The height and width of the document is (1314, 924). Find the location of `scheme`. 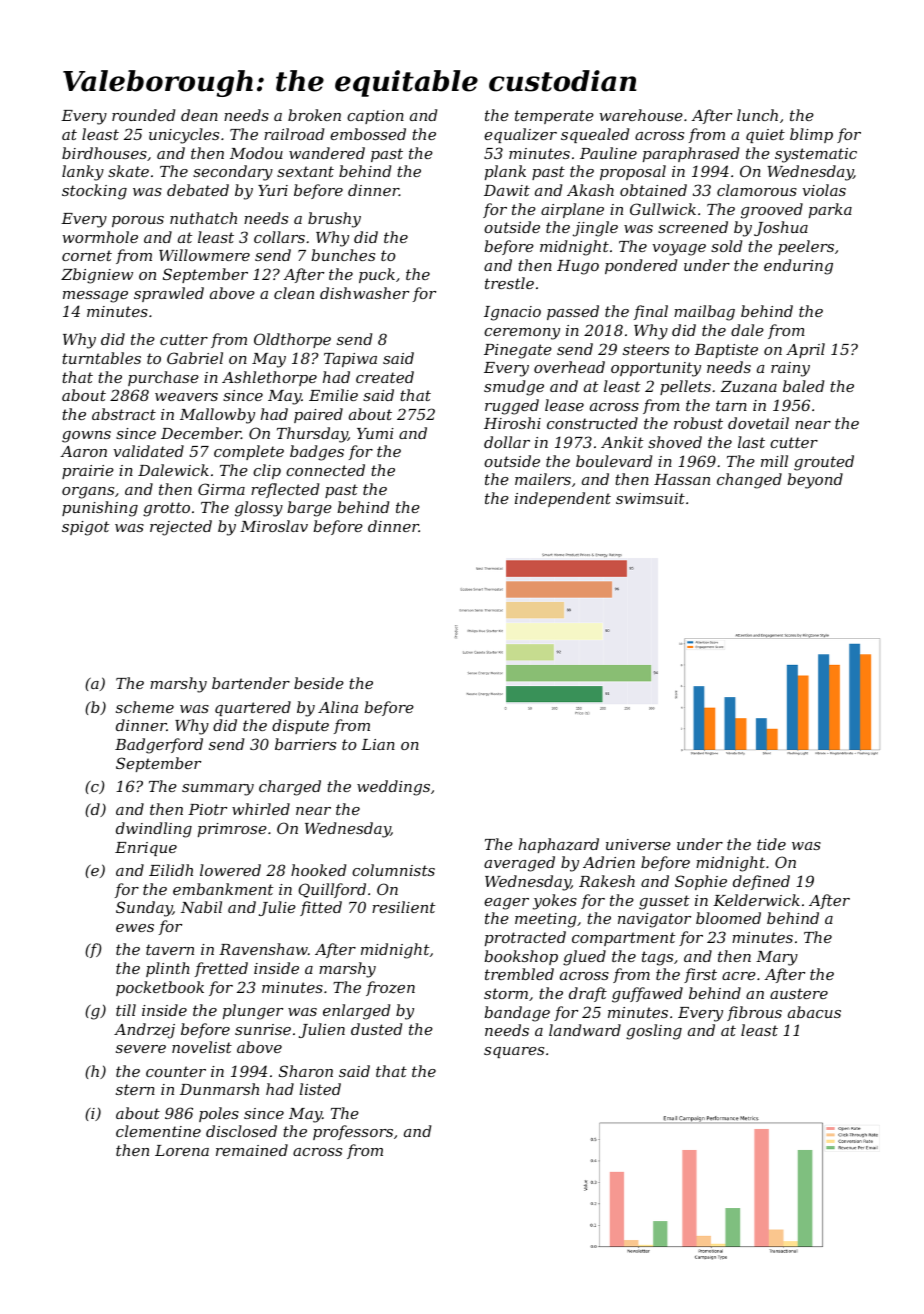

scheme is located at coordinates (145, 707).
